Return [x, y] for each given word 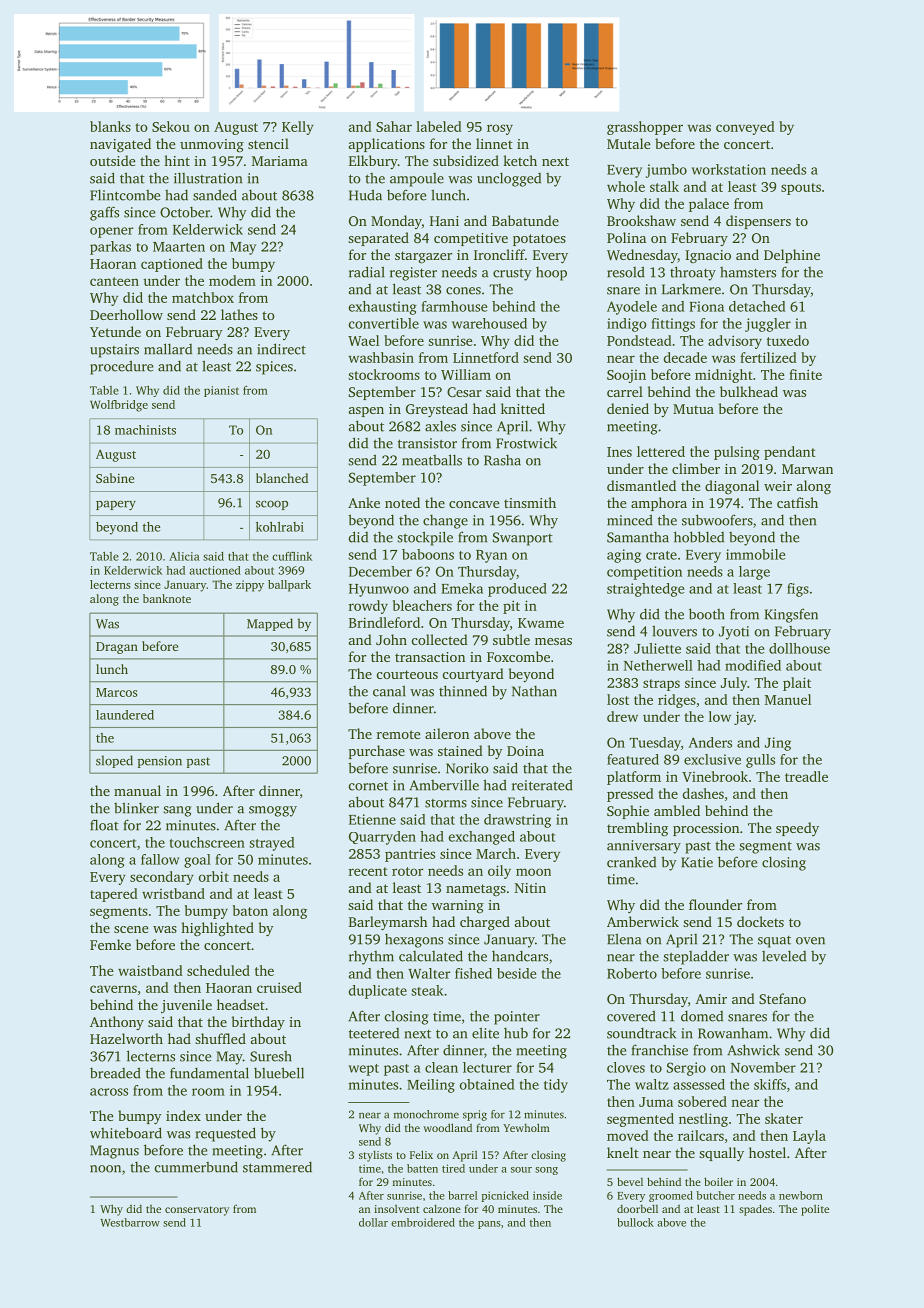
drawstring [517, 821]
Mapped [270, 624]
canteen [114, 281]
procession [706, 829]
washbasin [381, 357]
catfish [797, 502]
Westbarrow [130, 1222]
